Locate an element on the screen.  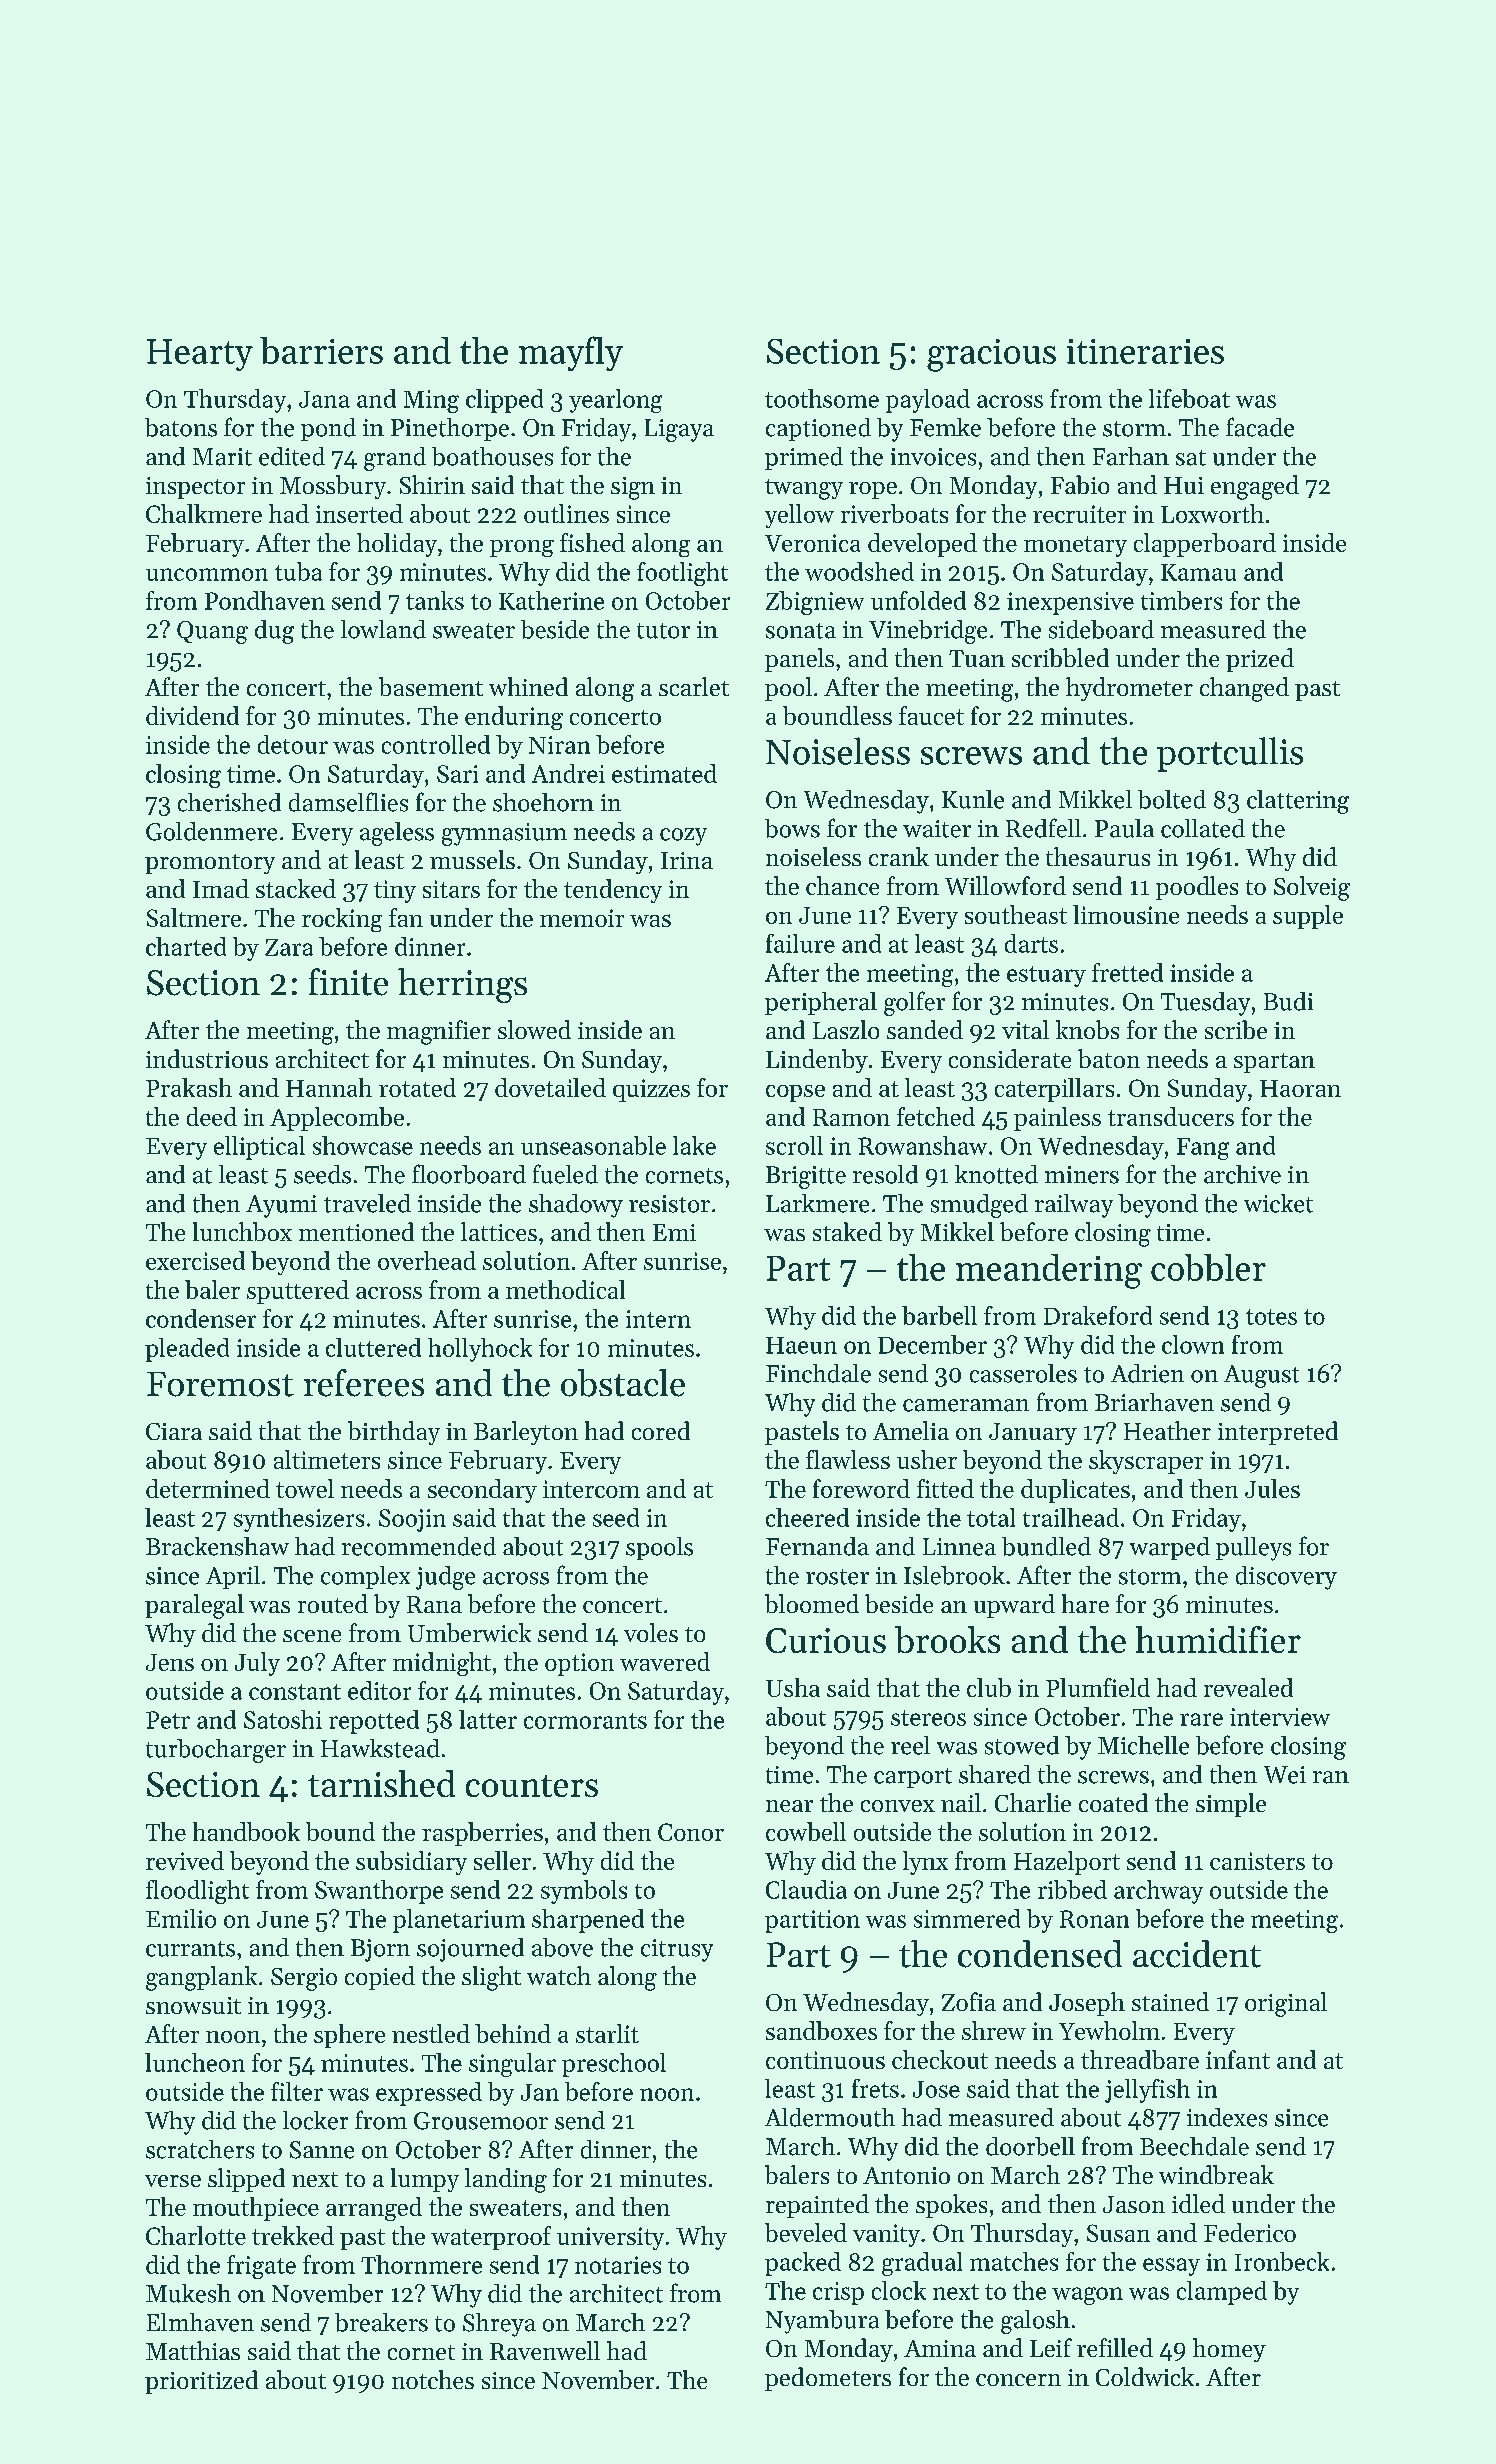
Tuesday is located at coordinates (1205, 1004).
